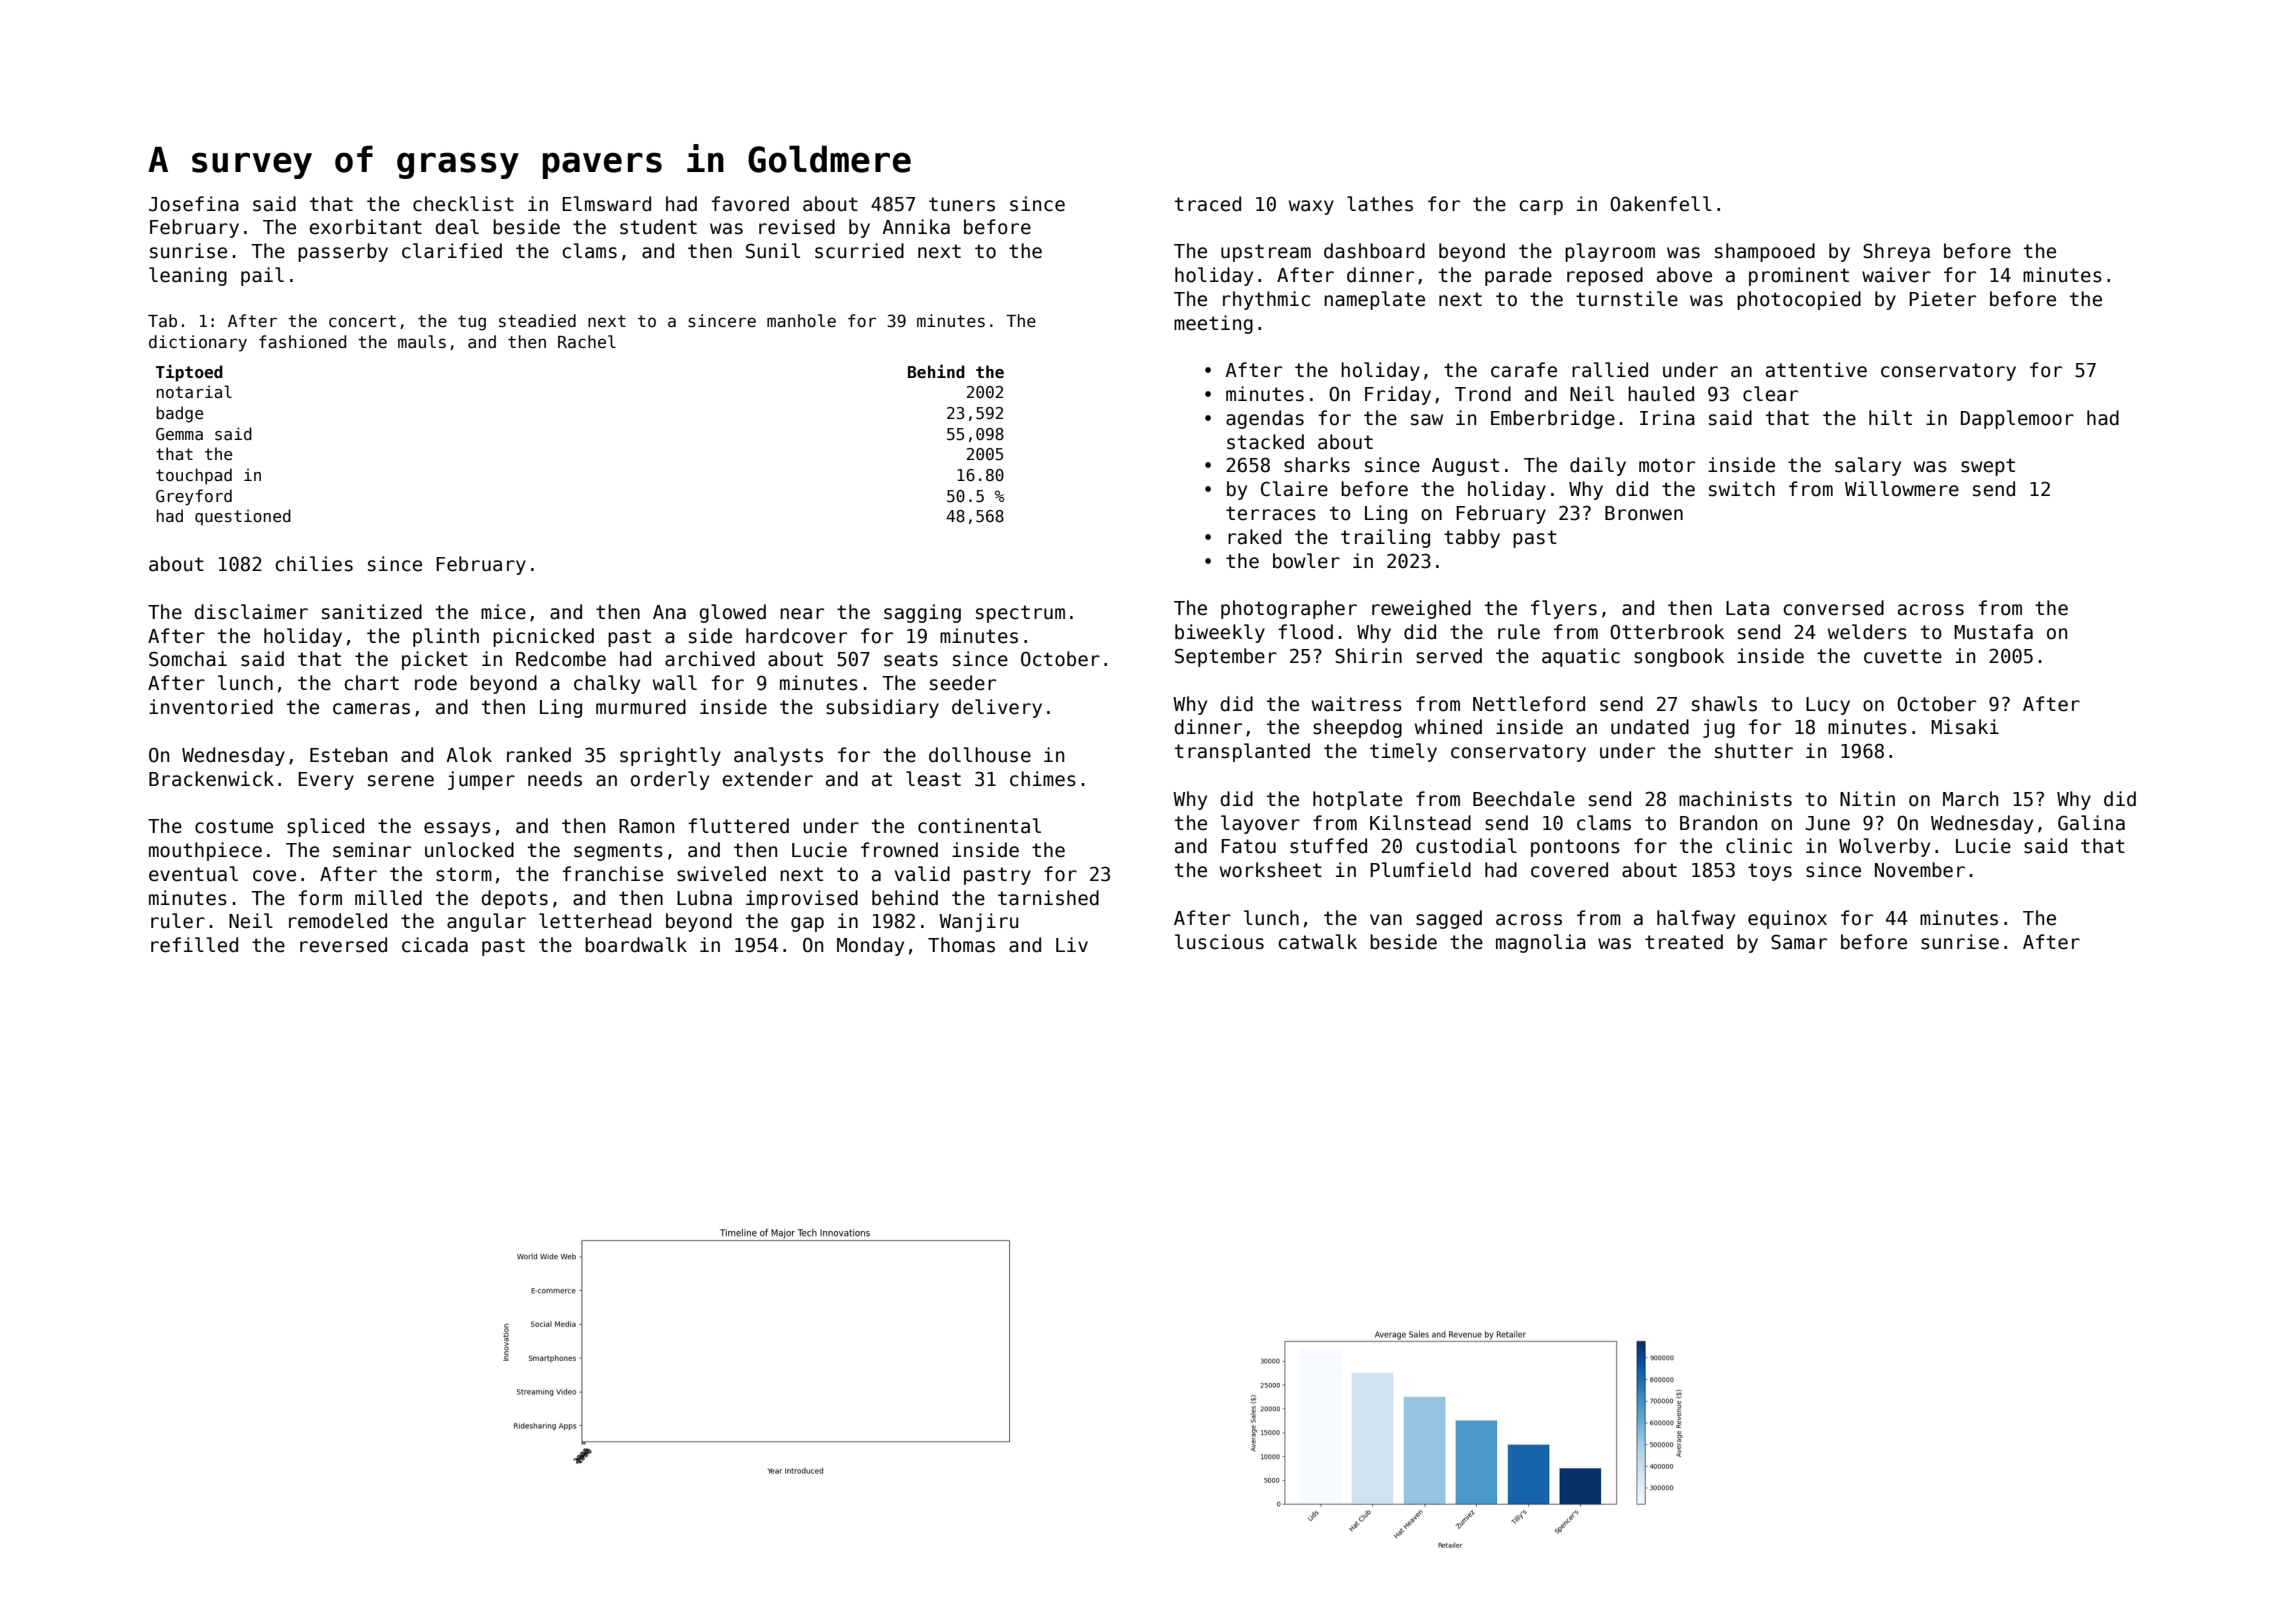  I want to click on clarified, so click(452, 251).
